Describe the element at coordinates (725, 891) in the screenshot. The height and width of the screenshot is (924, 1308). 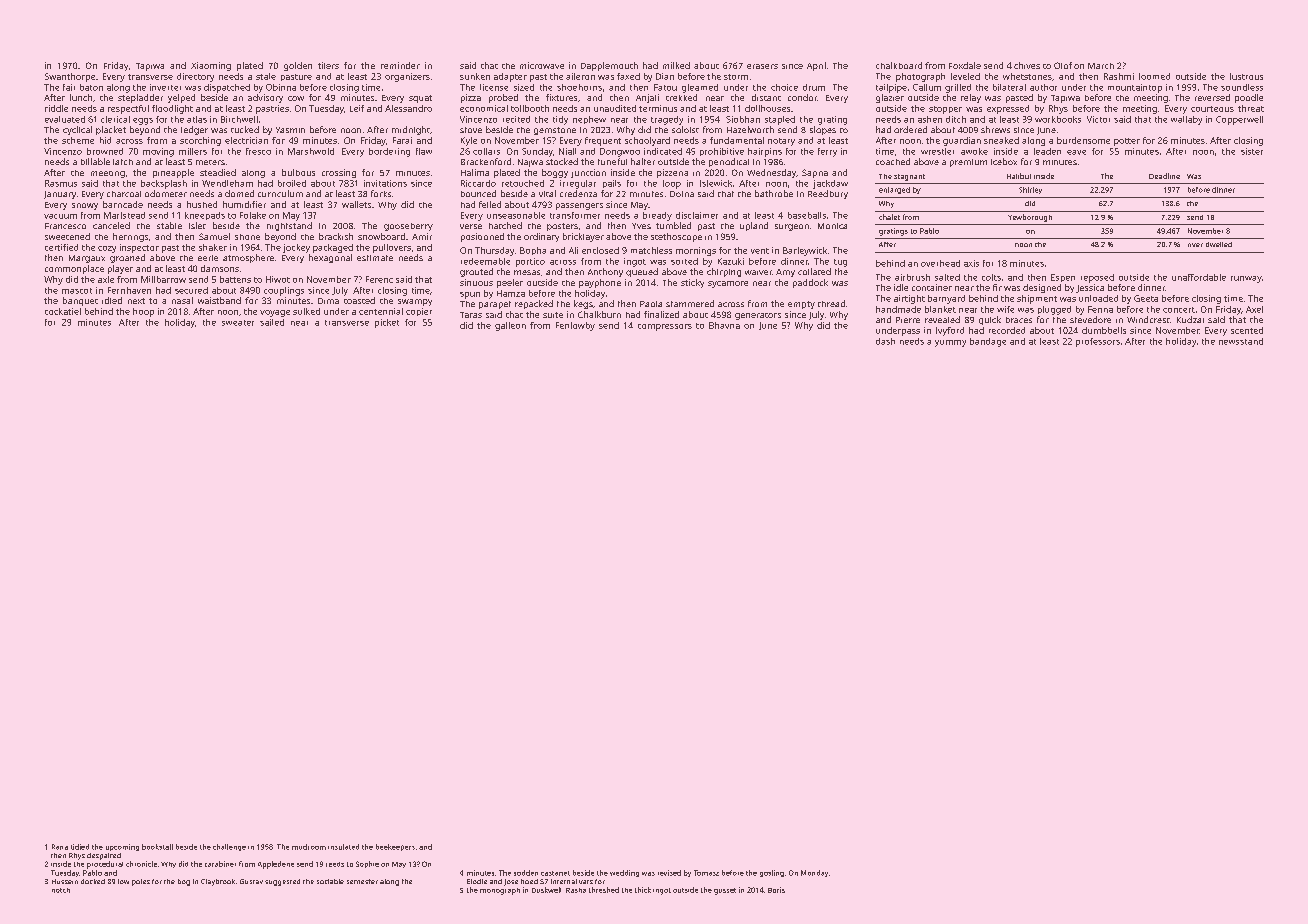
I see `gusset` at that location.
